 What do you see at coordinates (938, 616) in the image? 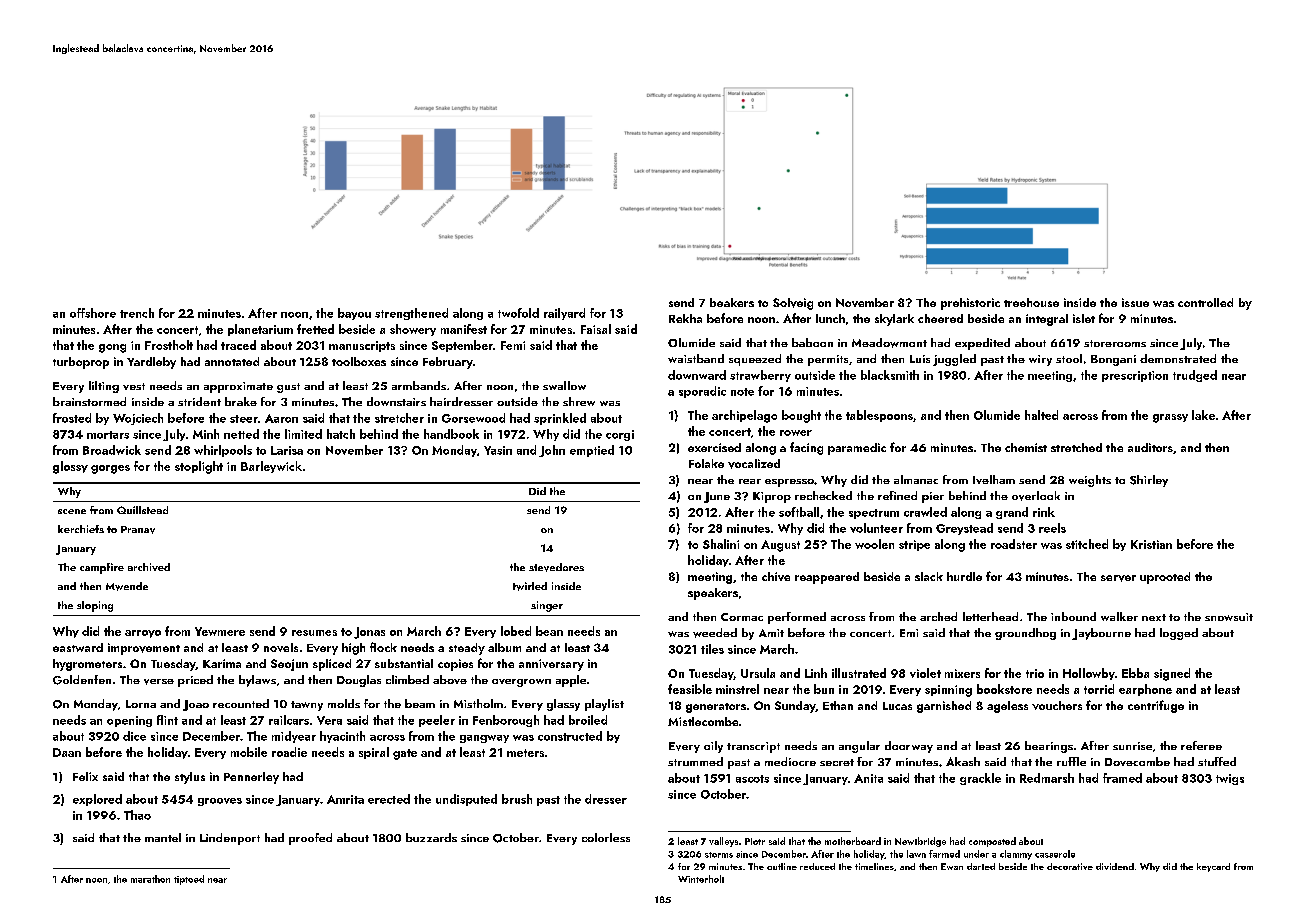
I see `arched` at bounding box center [938, 616].
